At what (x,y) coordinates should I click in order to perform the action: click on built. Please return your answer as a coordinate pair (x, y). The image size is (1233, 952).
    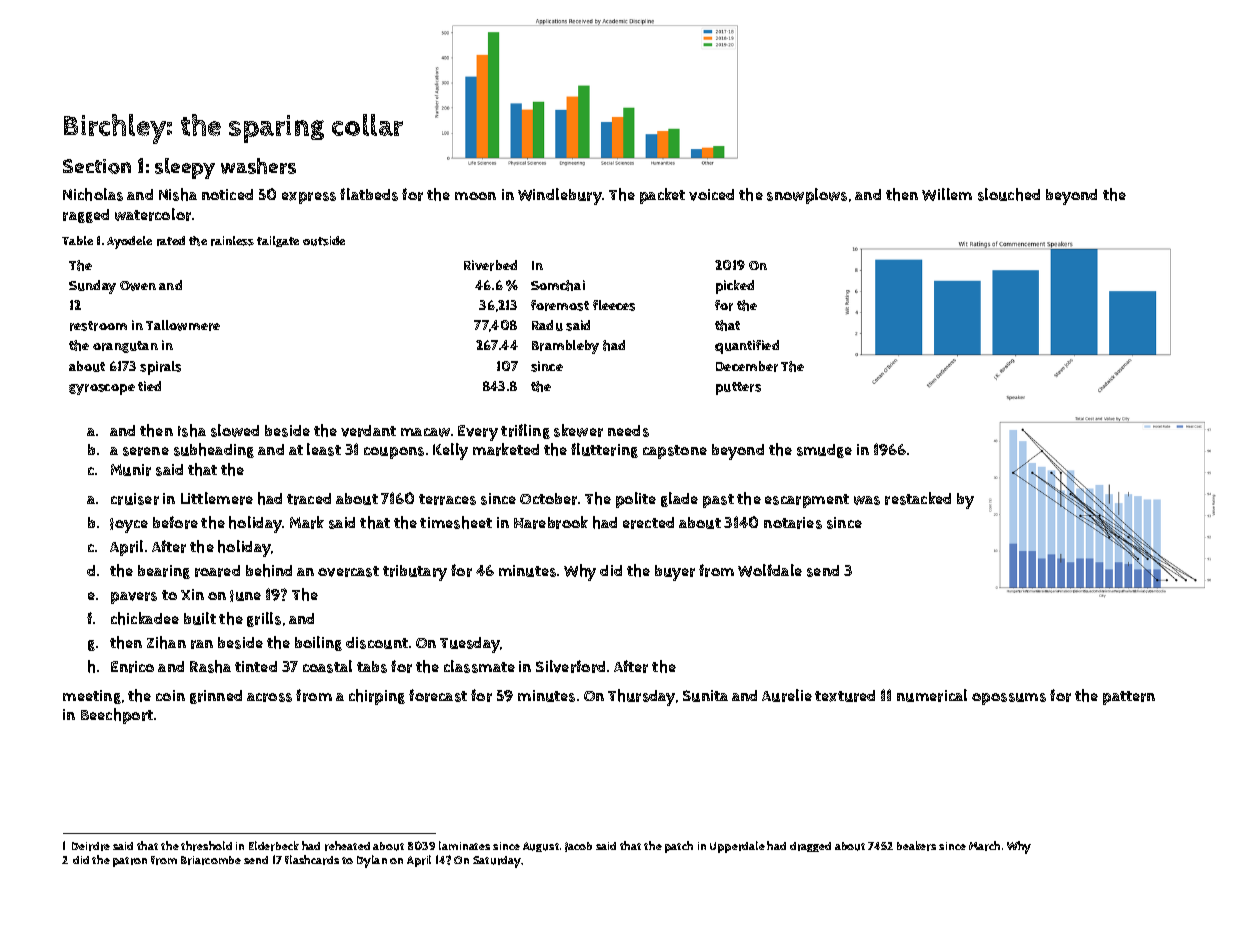
    Looking at the image, I should click on (200, 618).
